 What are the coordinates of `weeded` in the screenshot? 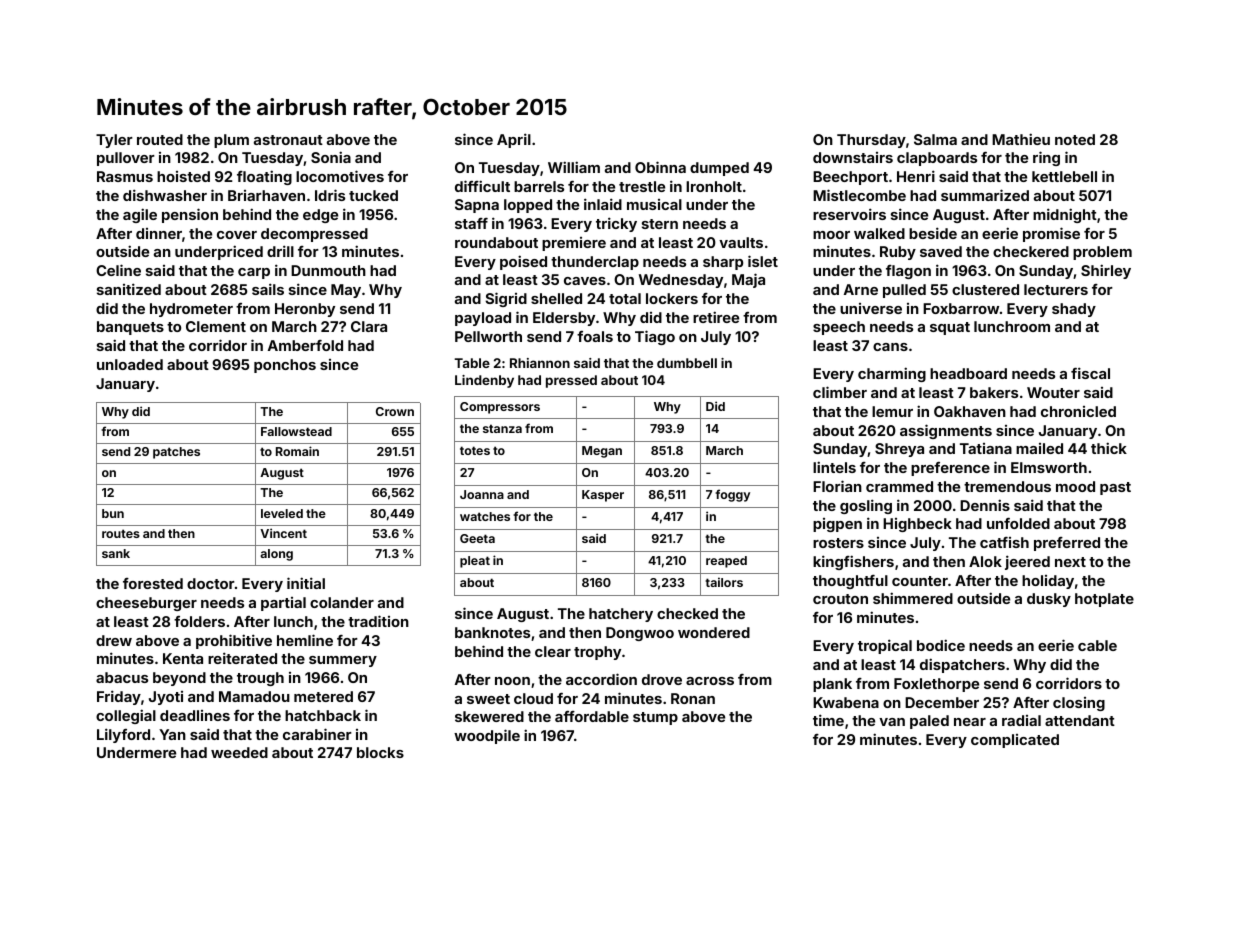 It's located at (239, 752).
